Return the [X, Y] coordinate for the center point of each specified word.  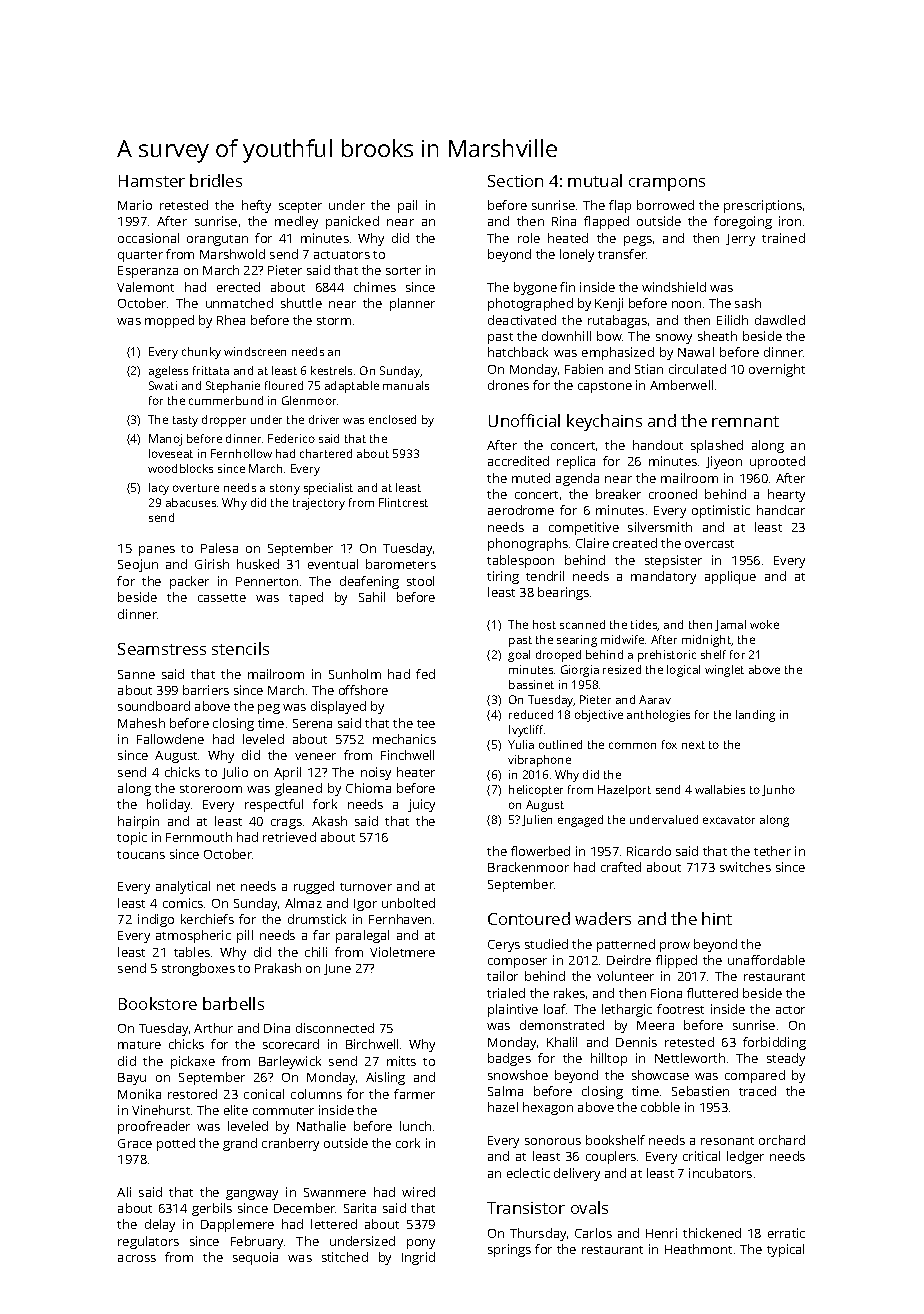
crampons [667, 184]
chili [316, 952]
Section [515, 181]
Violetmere [402, 952]
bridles [216, 180]
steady [786, 1059]
